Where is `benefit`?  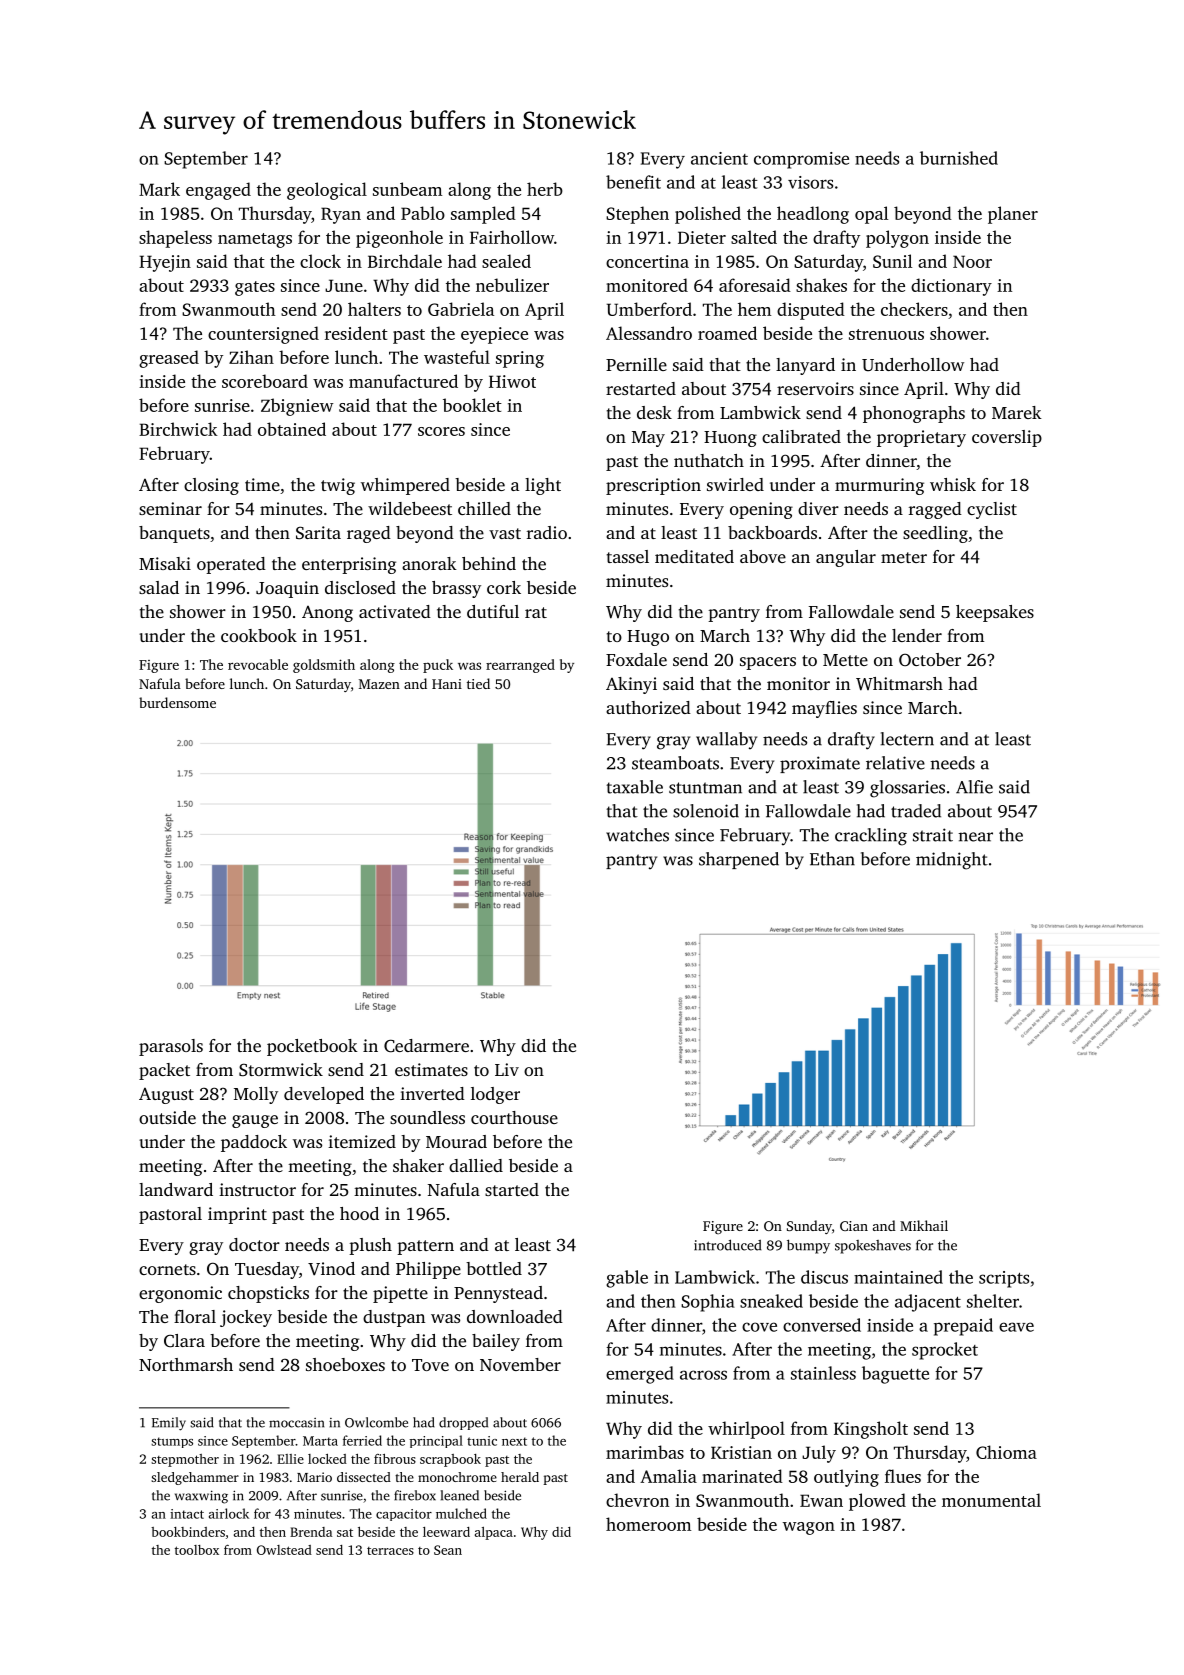 benefit is located at coordinates (633, 182).
